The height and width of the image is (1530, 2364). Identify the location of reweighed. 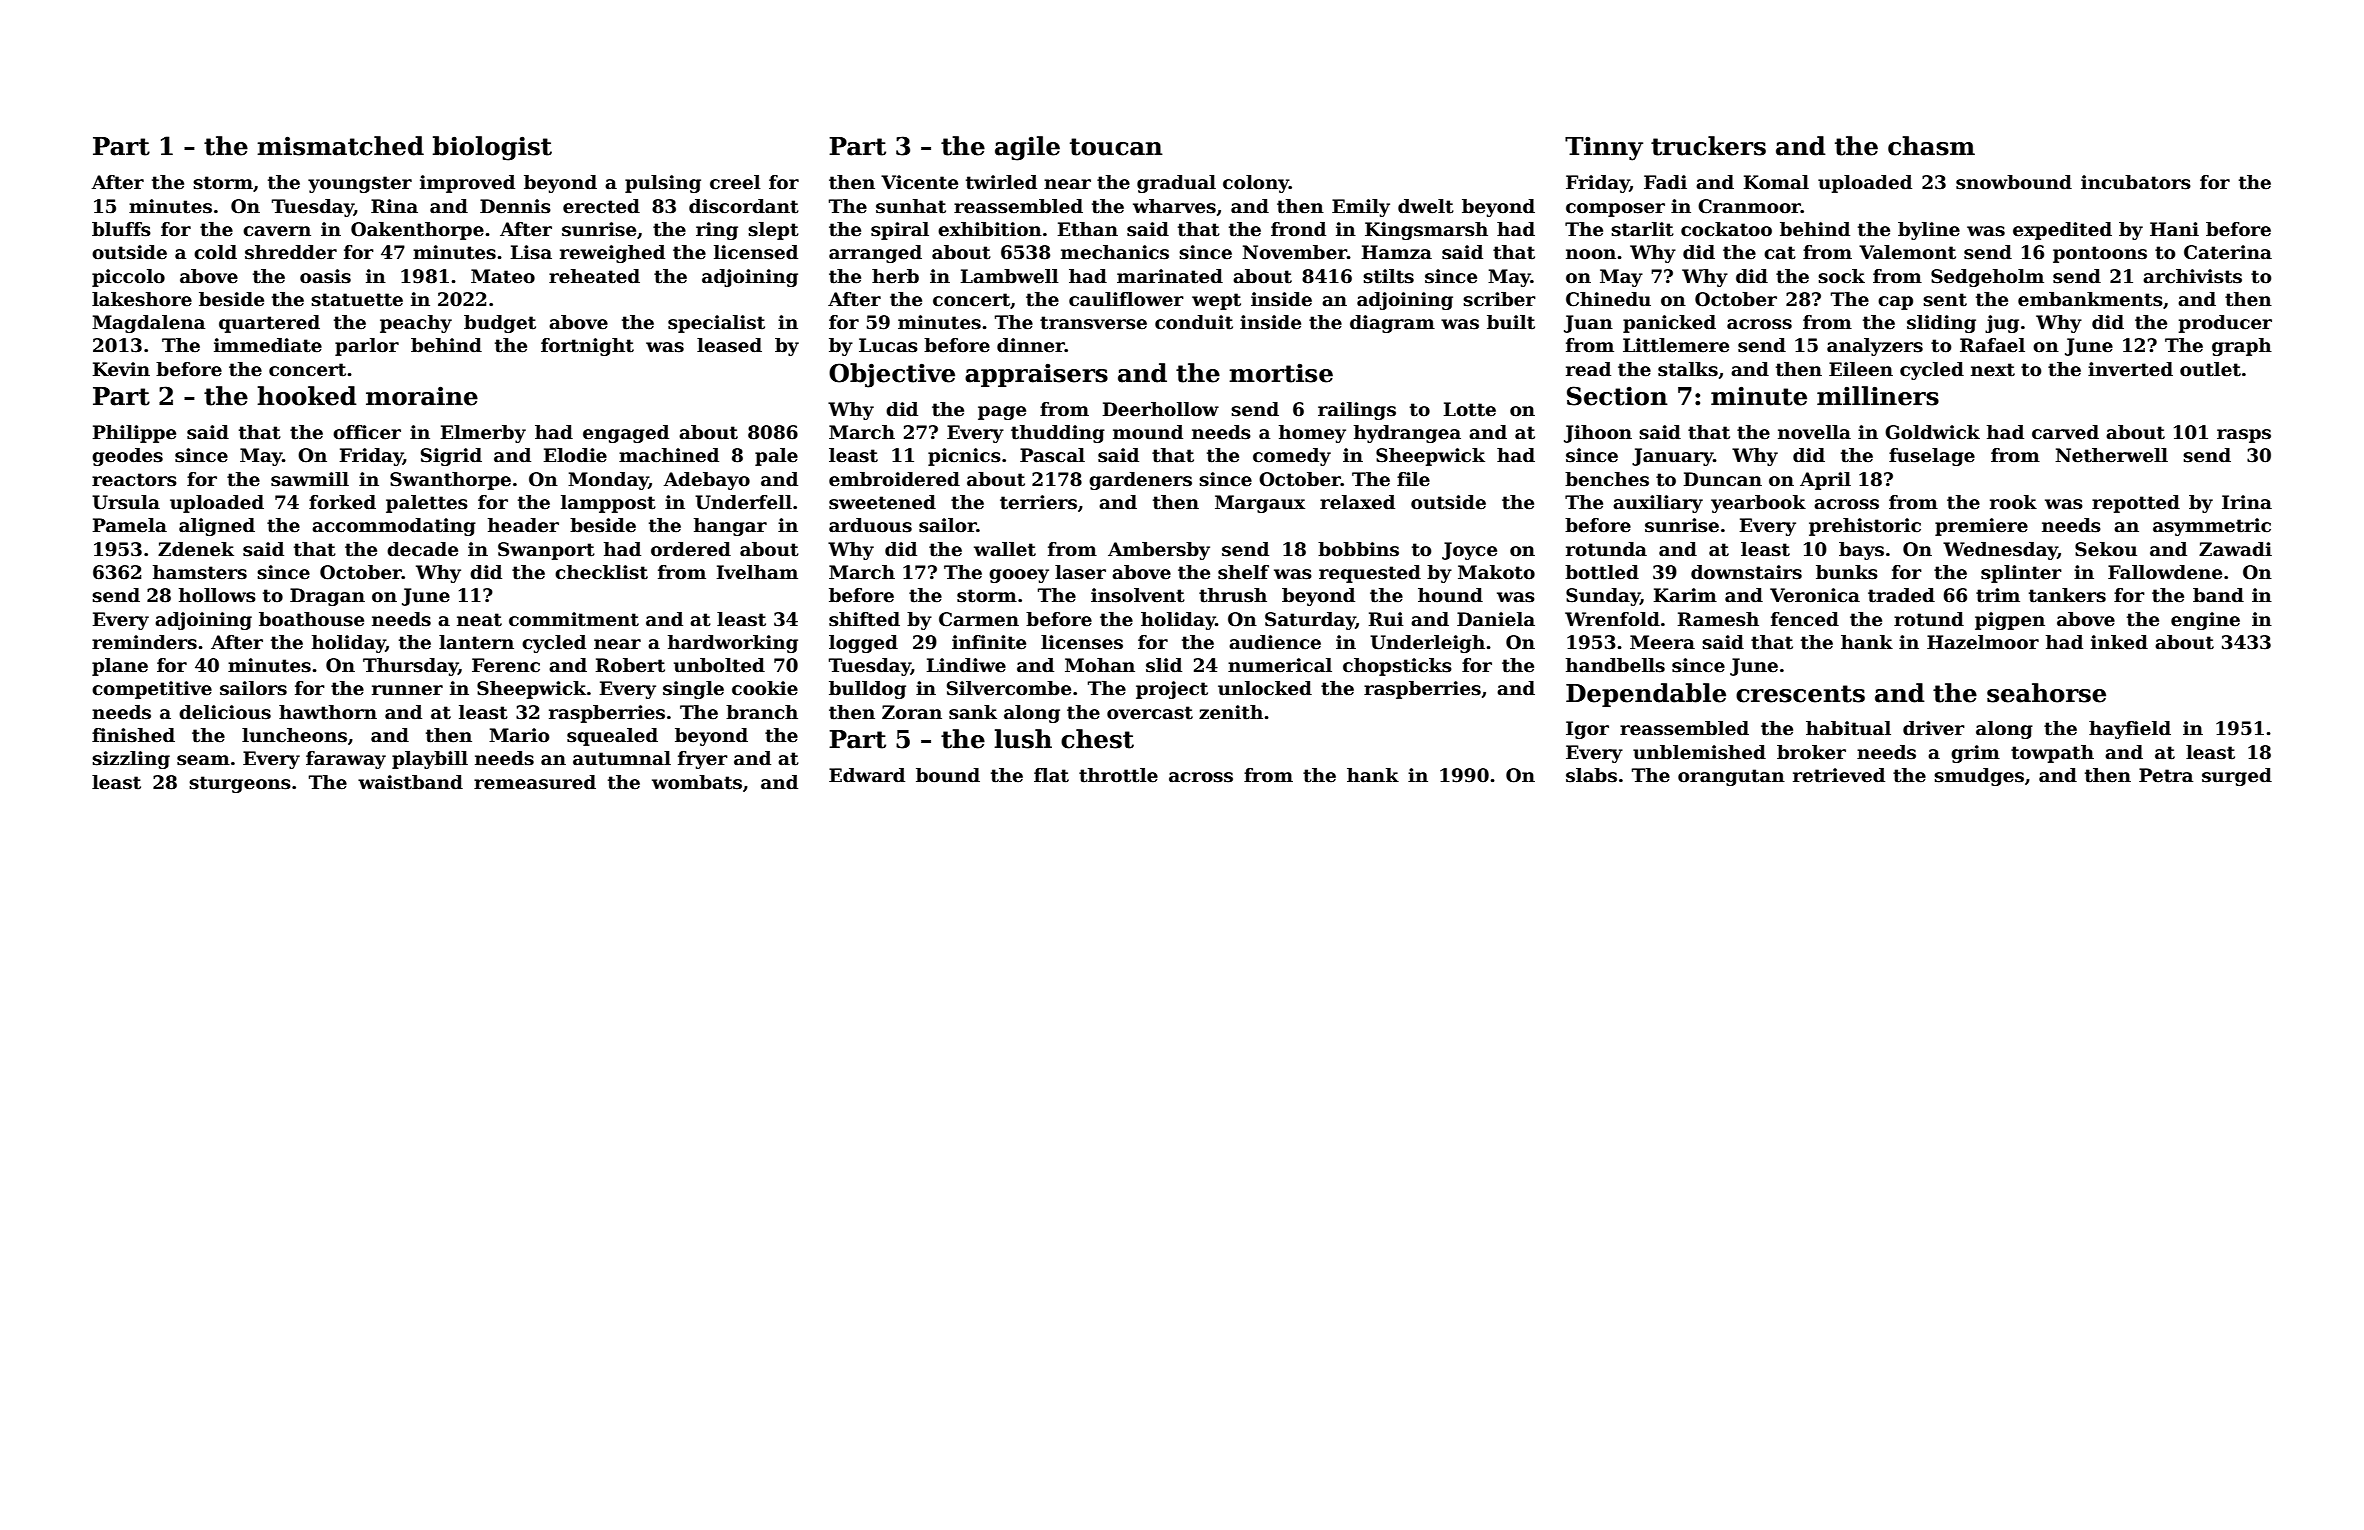
(612, 254).
